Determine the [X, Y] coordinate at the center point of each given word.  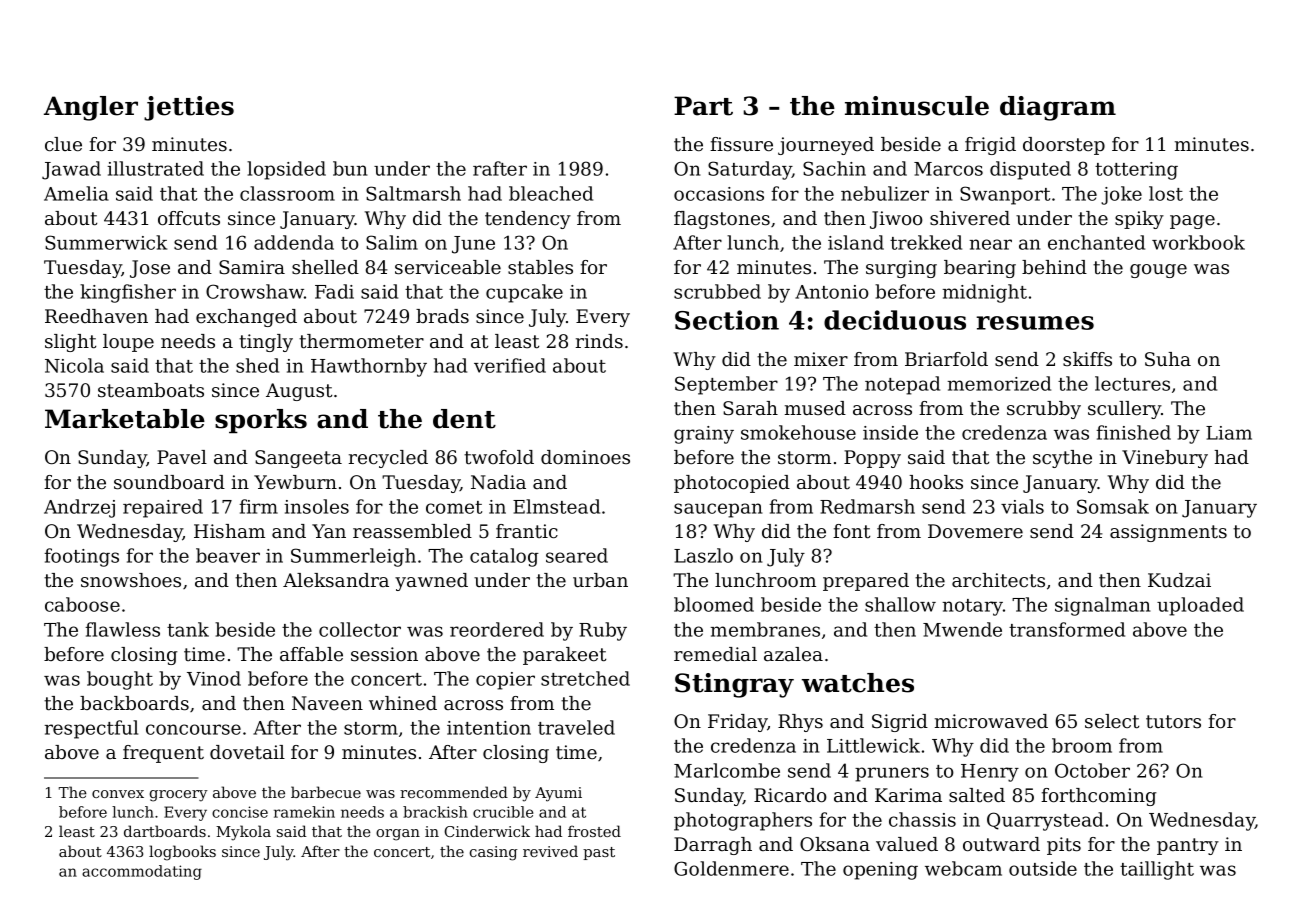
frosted [594, 831]
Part [703, 106]
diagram [1058, 108]
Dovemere [975, 531]
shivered [970, 218]
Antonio [832, 292]
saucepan [718, 510]
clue [63, 144]
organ [398, 835]
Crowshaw [255, 291]
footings [81, 557]
